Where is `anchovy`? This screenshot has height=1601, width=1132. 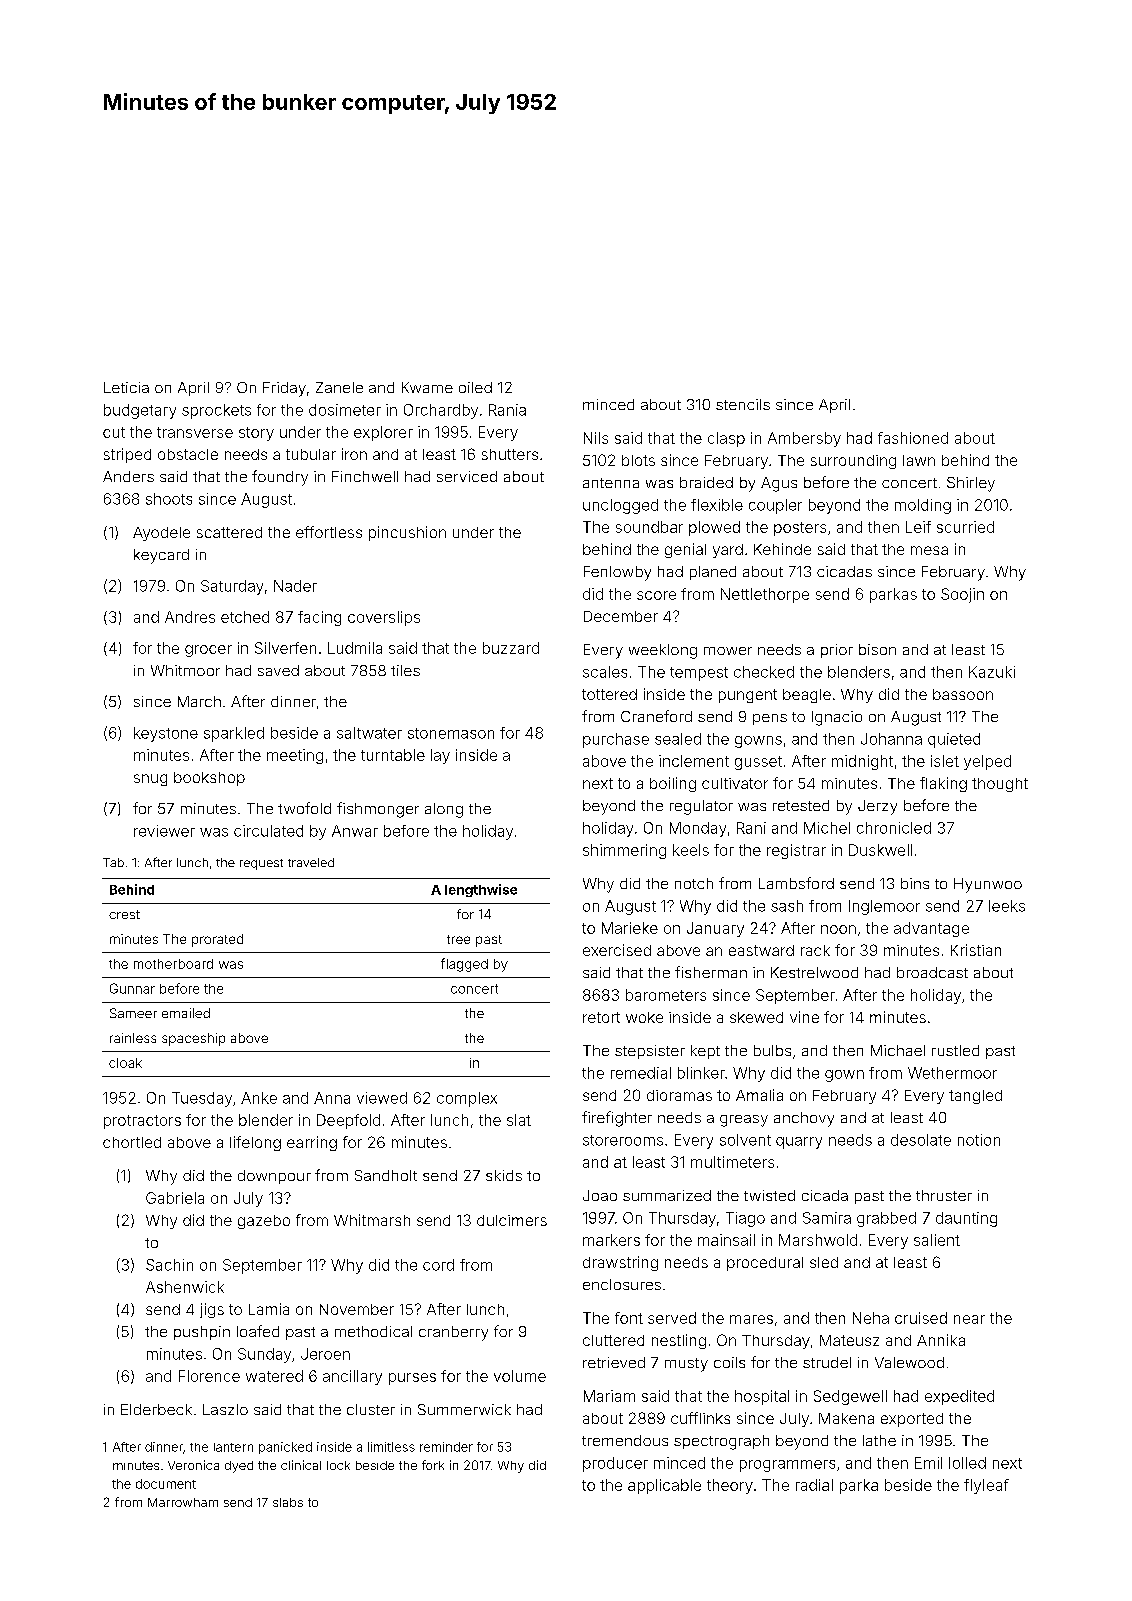 anchovy is located at coordinates (804, 1119).
